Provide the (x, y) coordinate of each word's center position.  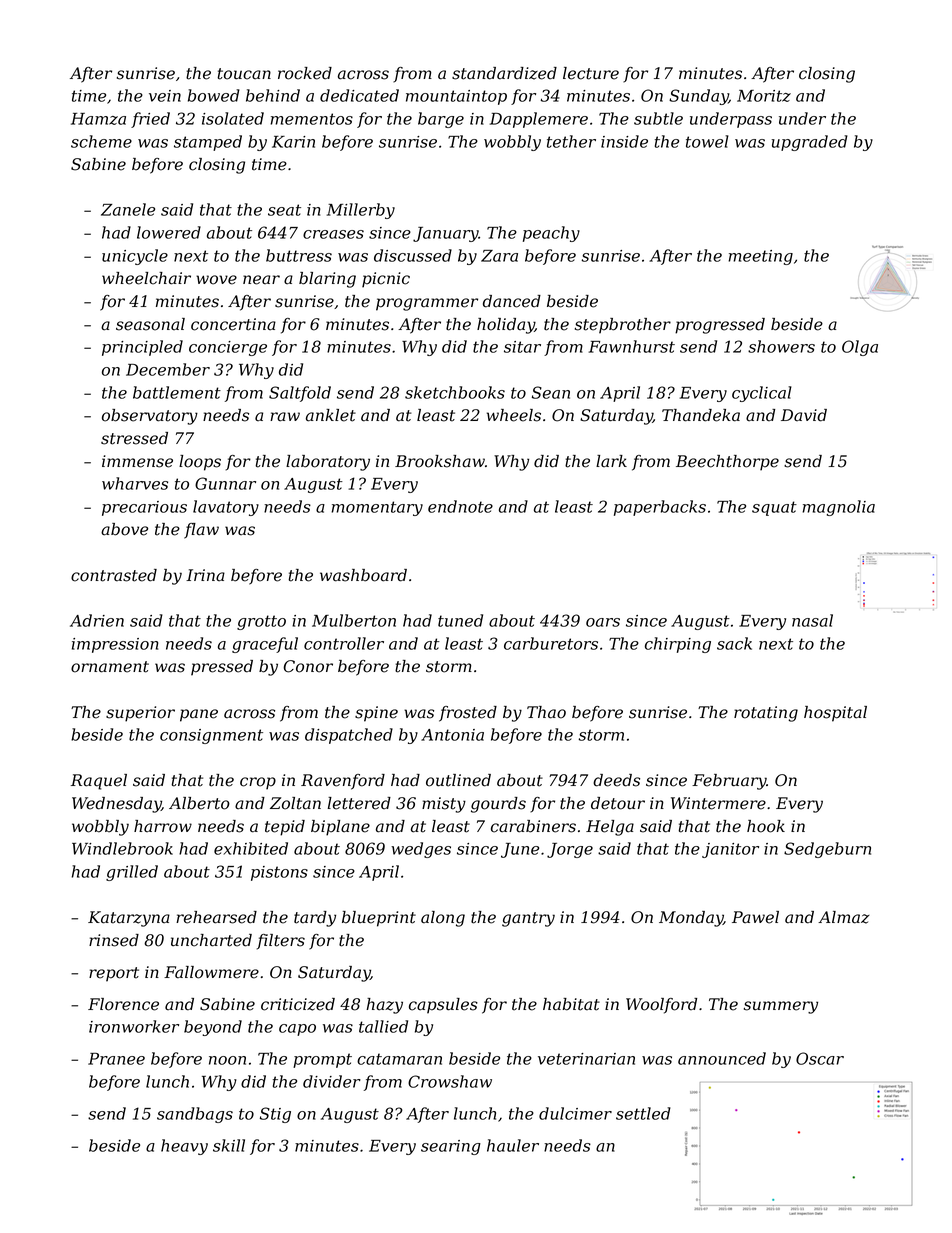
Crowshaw (450, 1081)
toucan (244, 74)
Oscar (820, 1058)
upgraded (810, 143)
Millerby (361, 211)
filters (281, 942)
